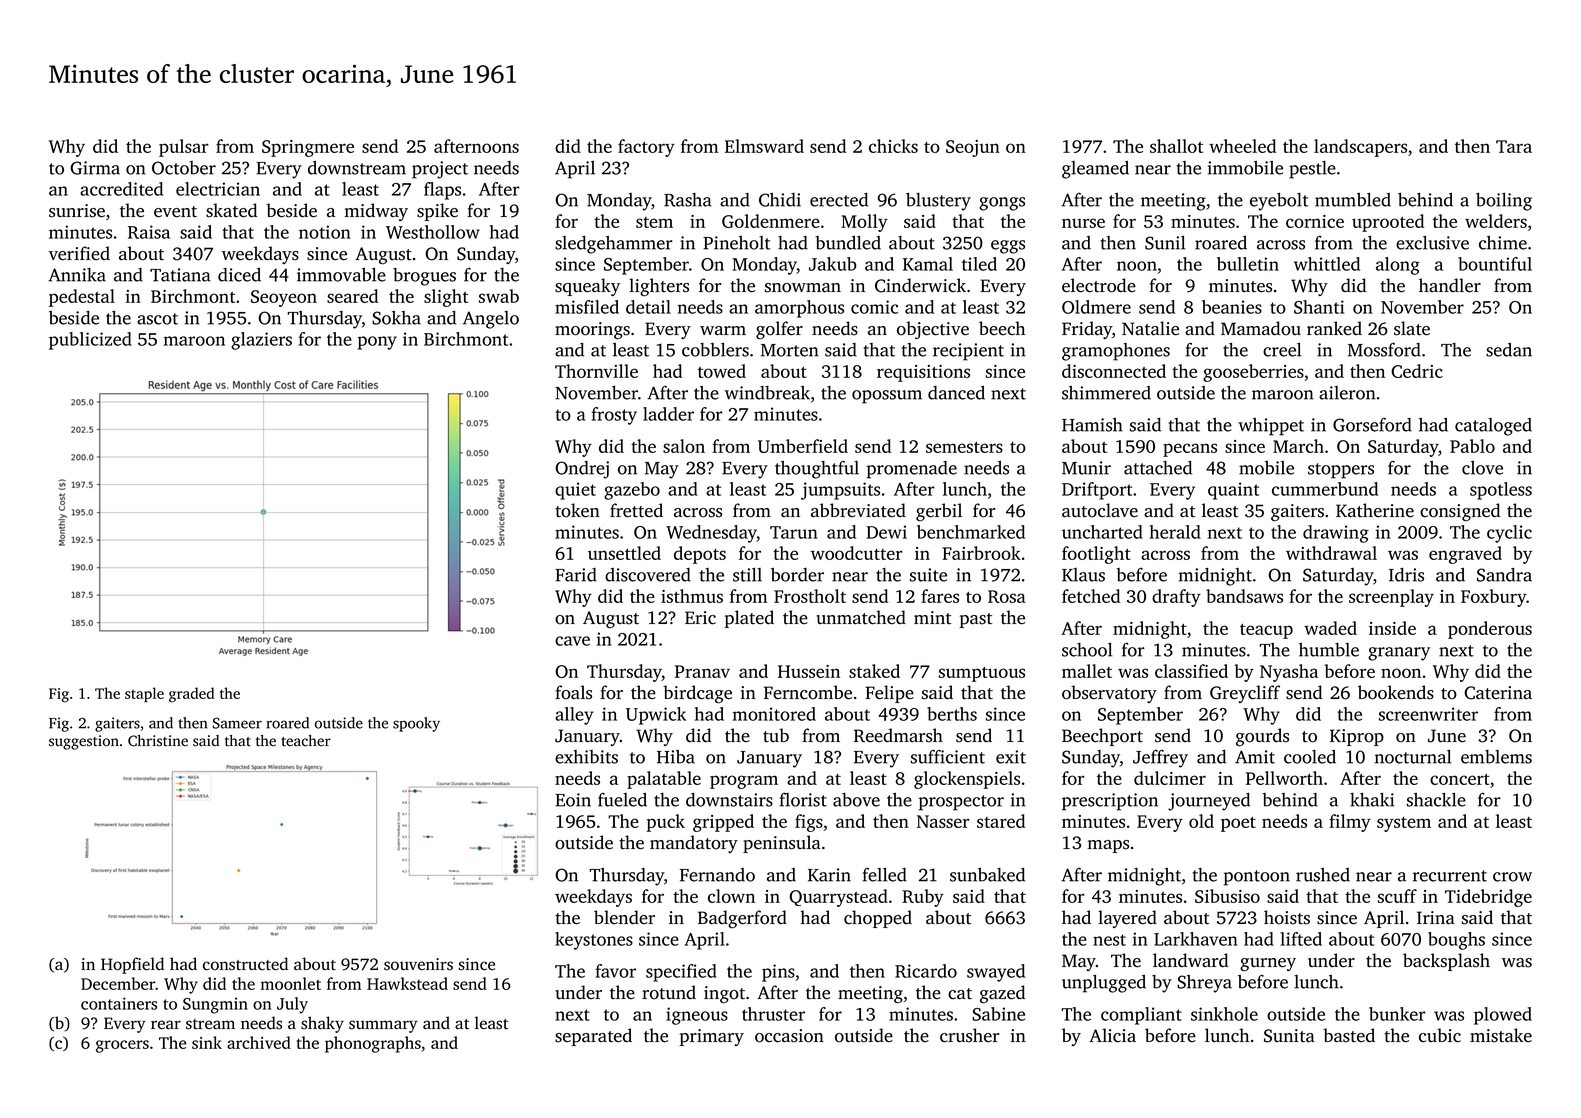 Image resolution: width=1581 pixels, height=1118 pixels. I want to click on monitored, so click(774, 714).
